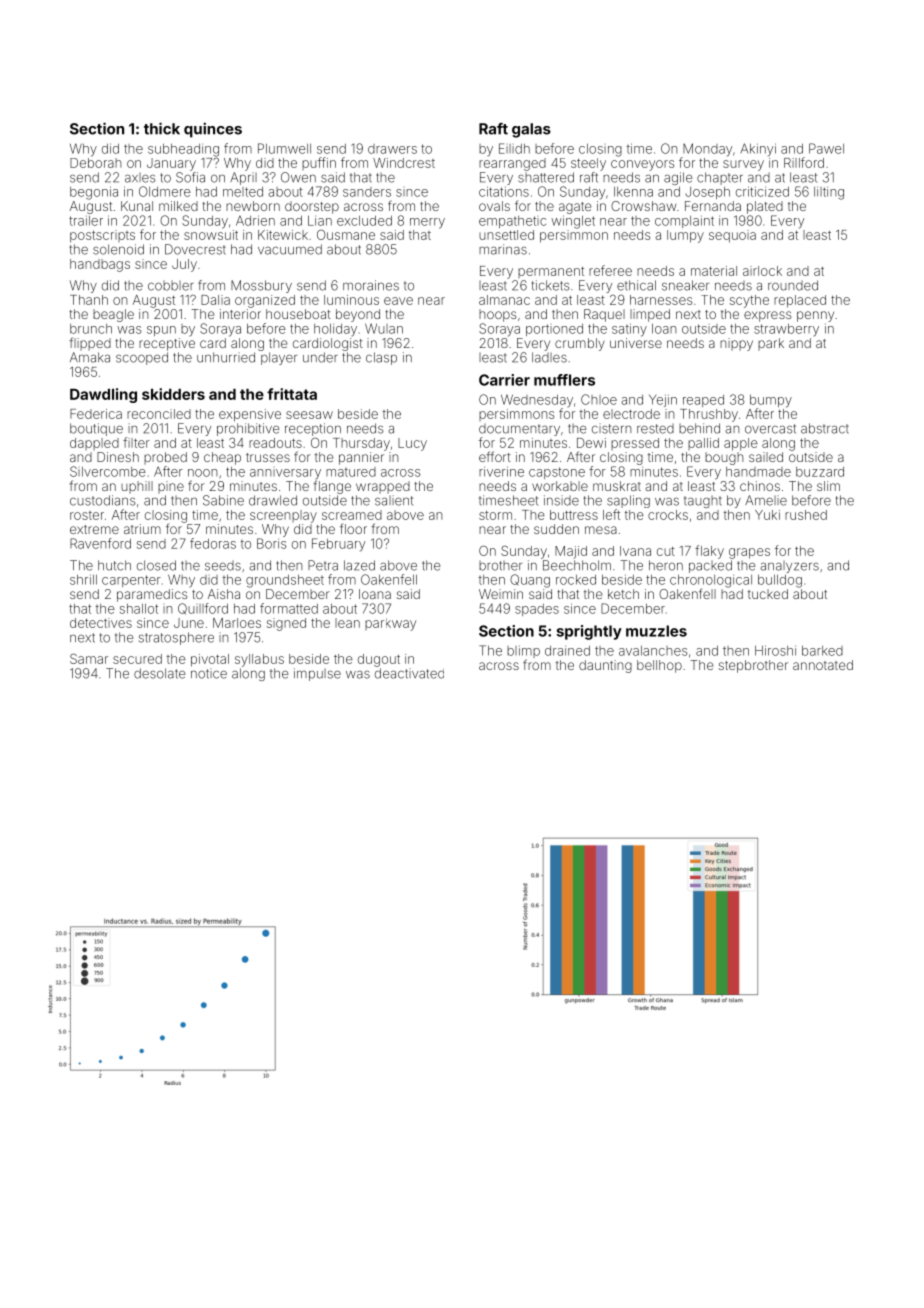 The image size is (924, 1308). Describe the element at coordinates (162, 128) in the image. I see `thick` at that location.
